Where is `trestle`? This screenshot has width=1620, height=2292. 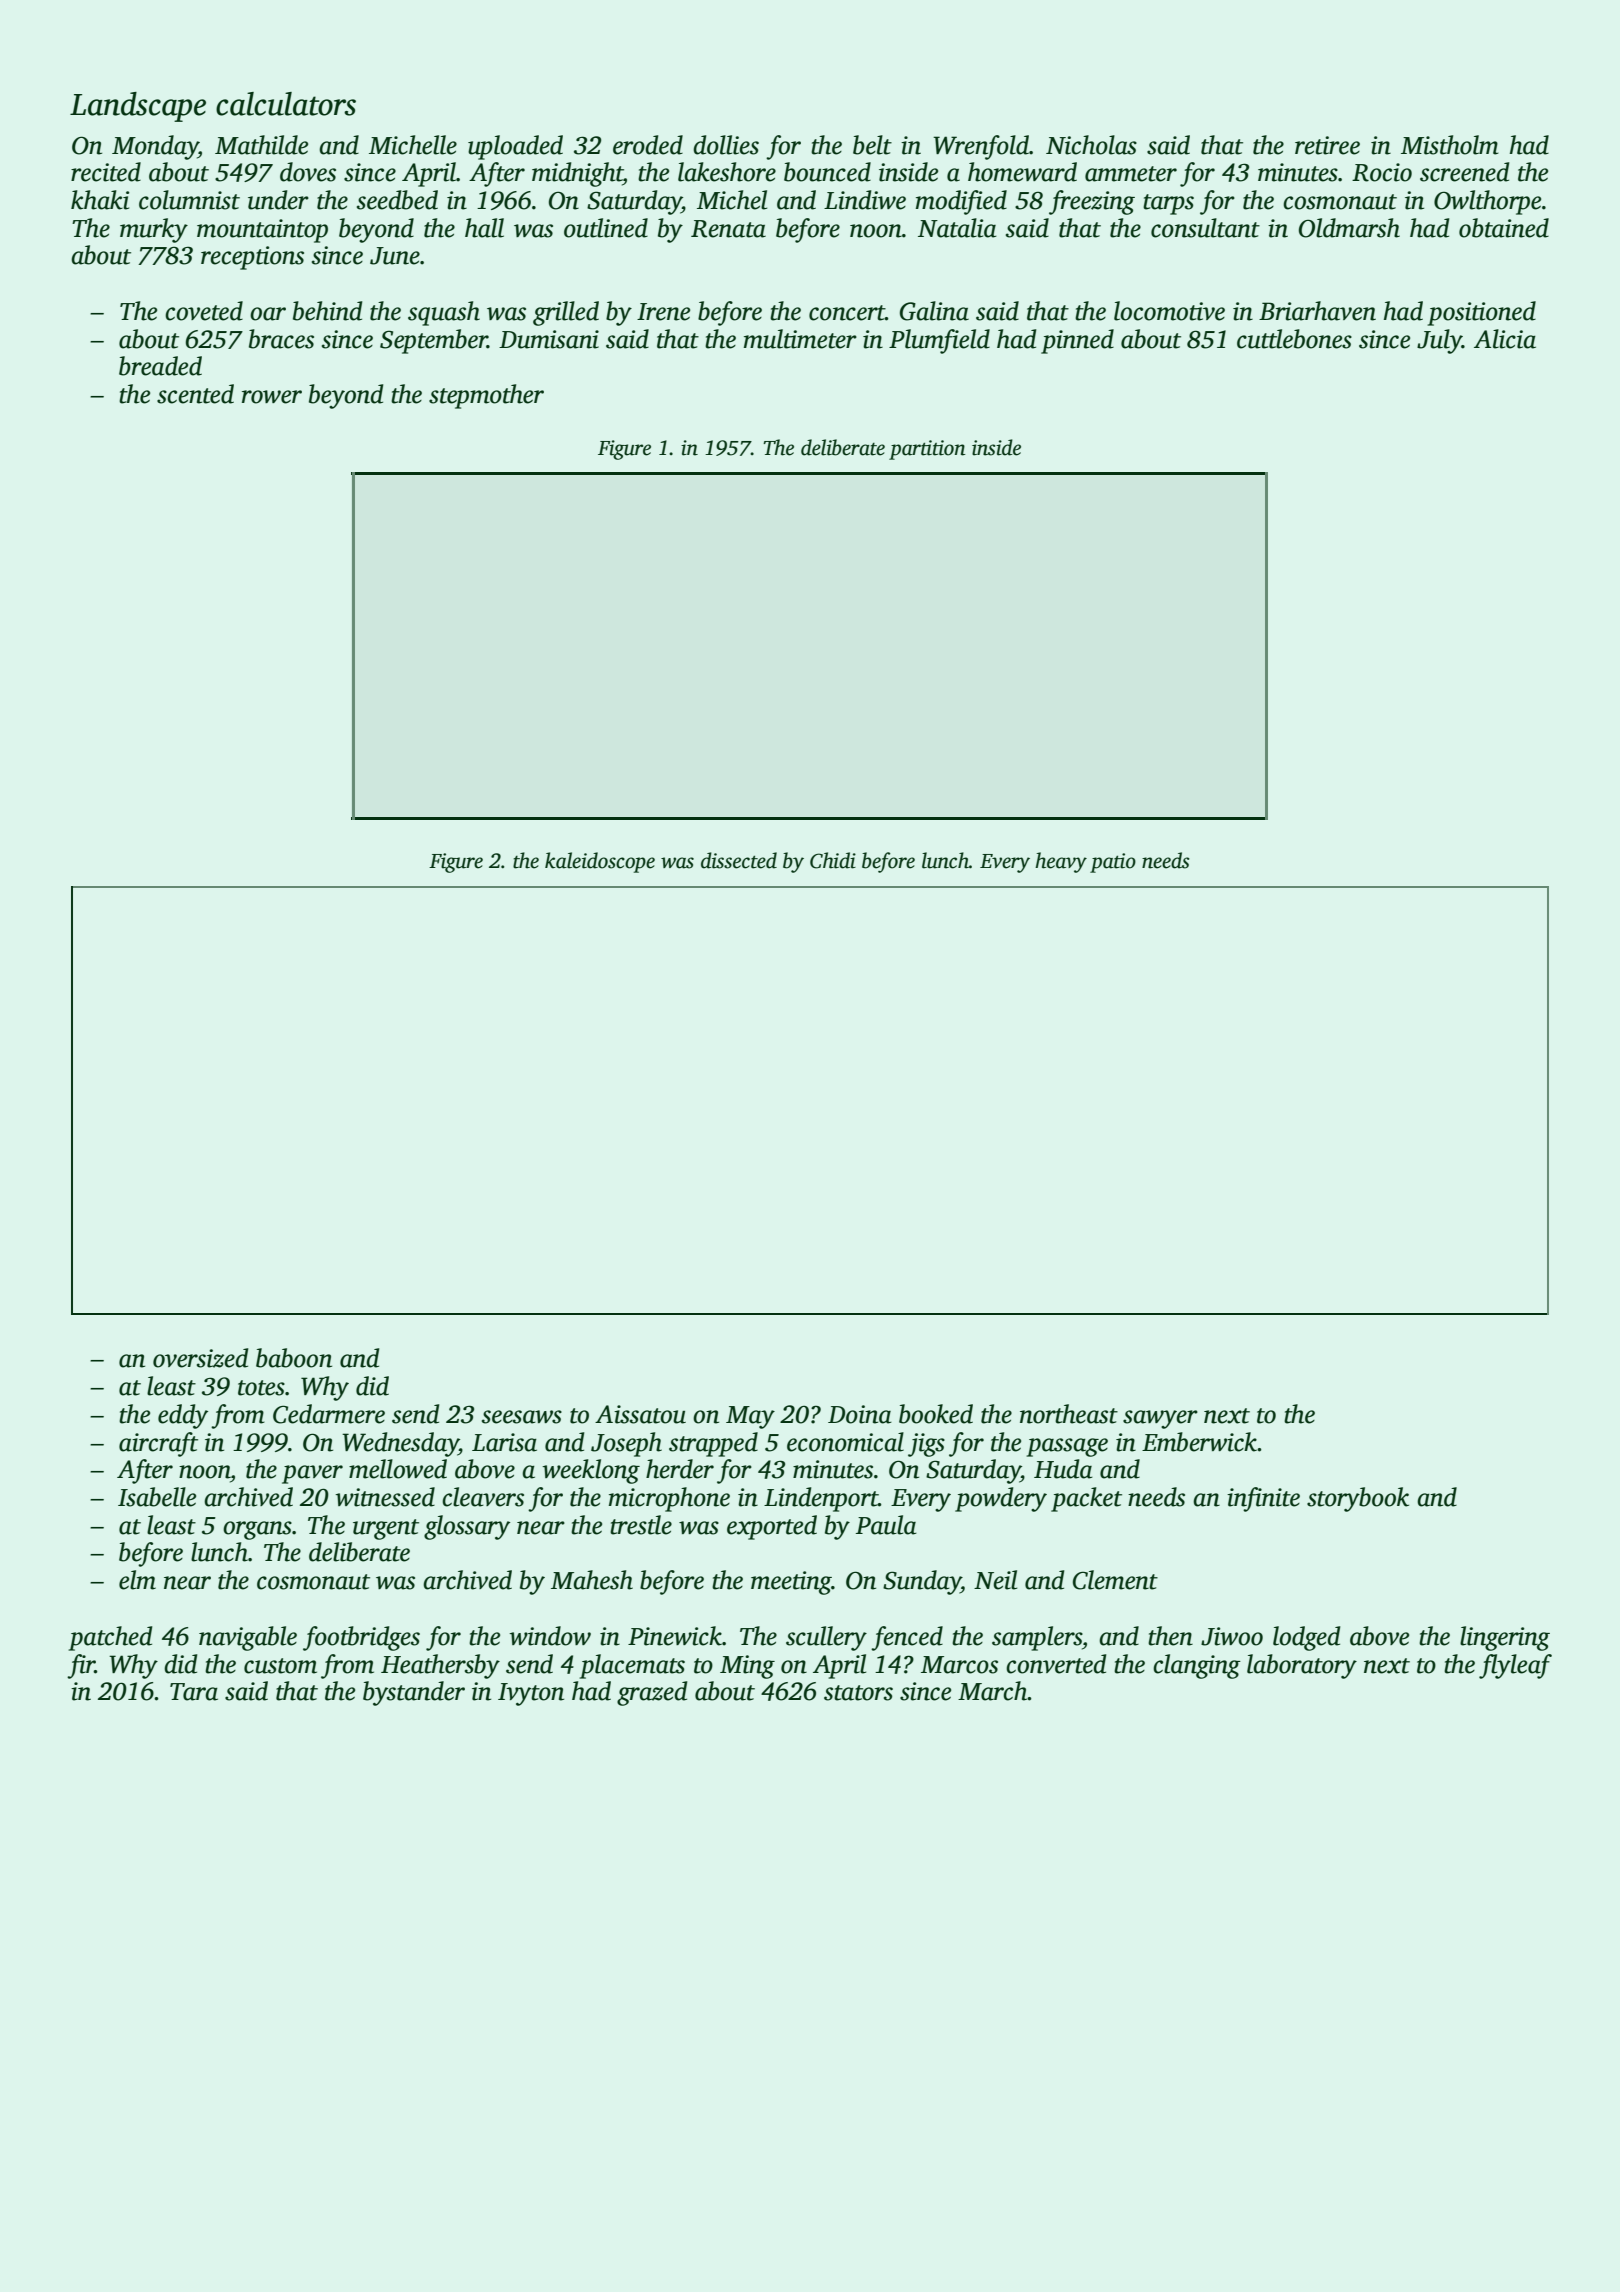
trestle is located at coordinates (641, 1525).
